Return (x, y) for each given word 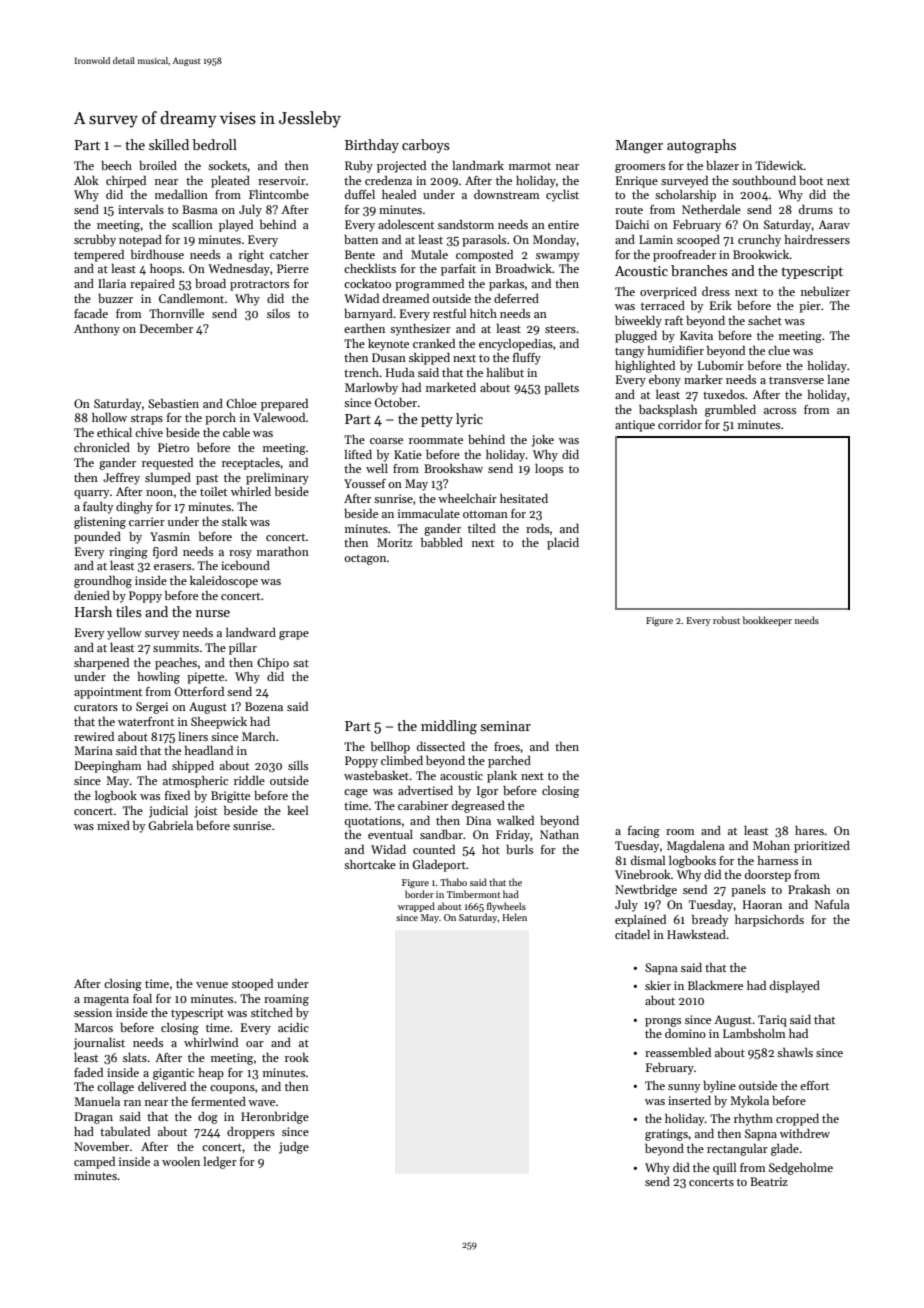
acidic (293, 1027)
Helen (514, 917)
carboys (426, 146)
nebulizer (825, 291)
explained (640, 921)
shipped (193, 767)
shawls (795, 1052)
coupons (232, 1089)
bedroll (214, 144)
